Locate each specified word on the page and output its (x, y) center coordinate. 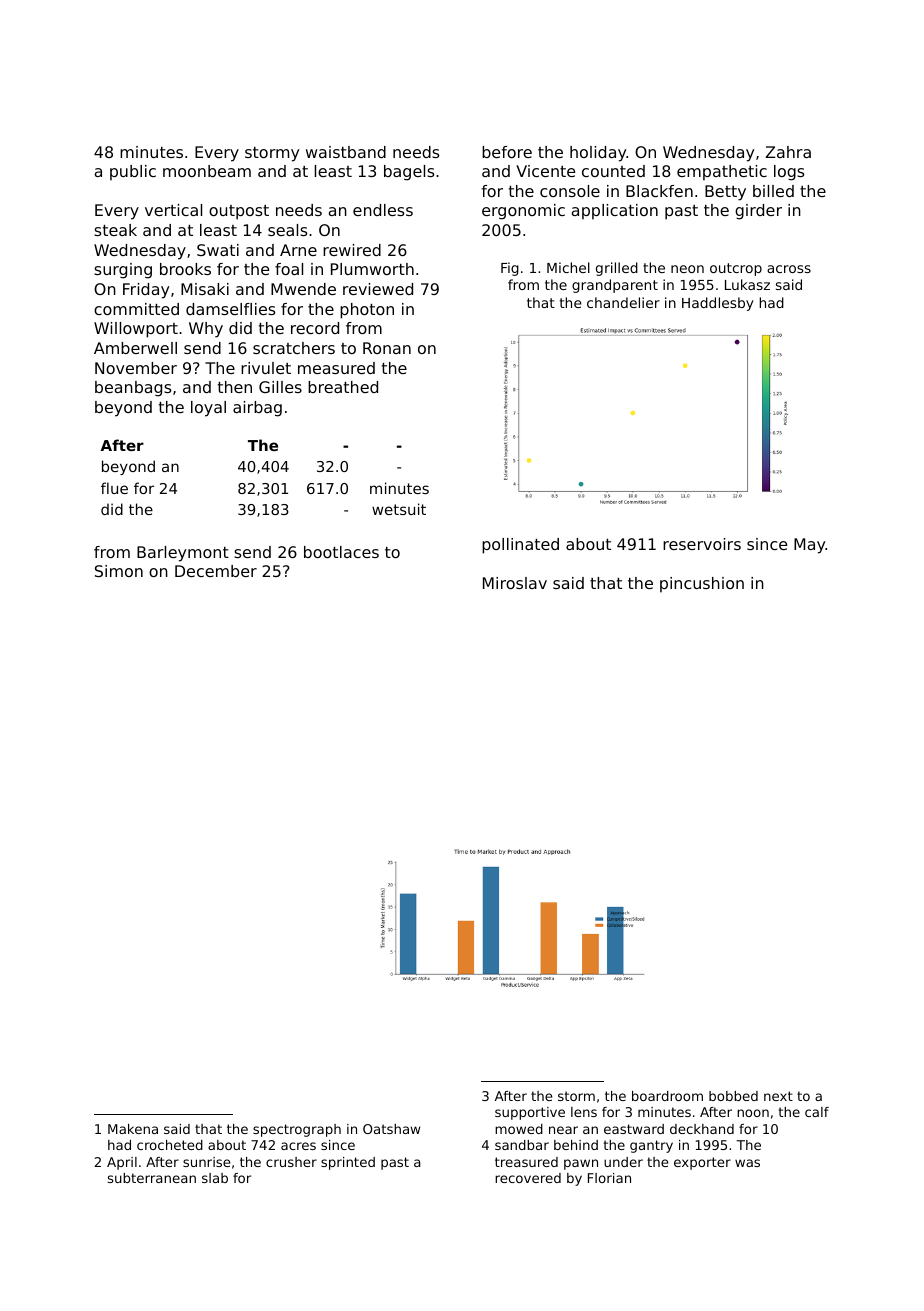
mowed (519, 1129)
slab (215, 1178)
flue (114, 488)
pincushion (702, 585)
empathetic (722, 173)
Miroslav (515, 583)
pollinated (520, 546)
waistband (346, 152)
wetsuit (399, 509)
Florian (609, 1178)
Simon (119, 571)
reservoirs (702, 544)
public (133, 173)
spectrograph (297, 1130)
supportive (530, 1113)
